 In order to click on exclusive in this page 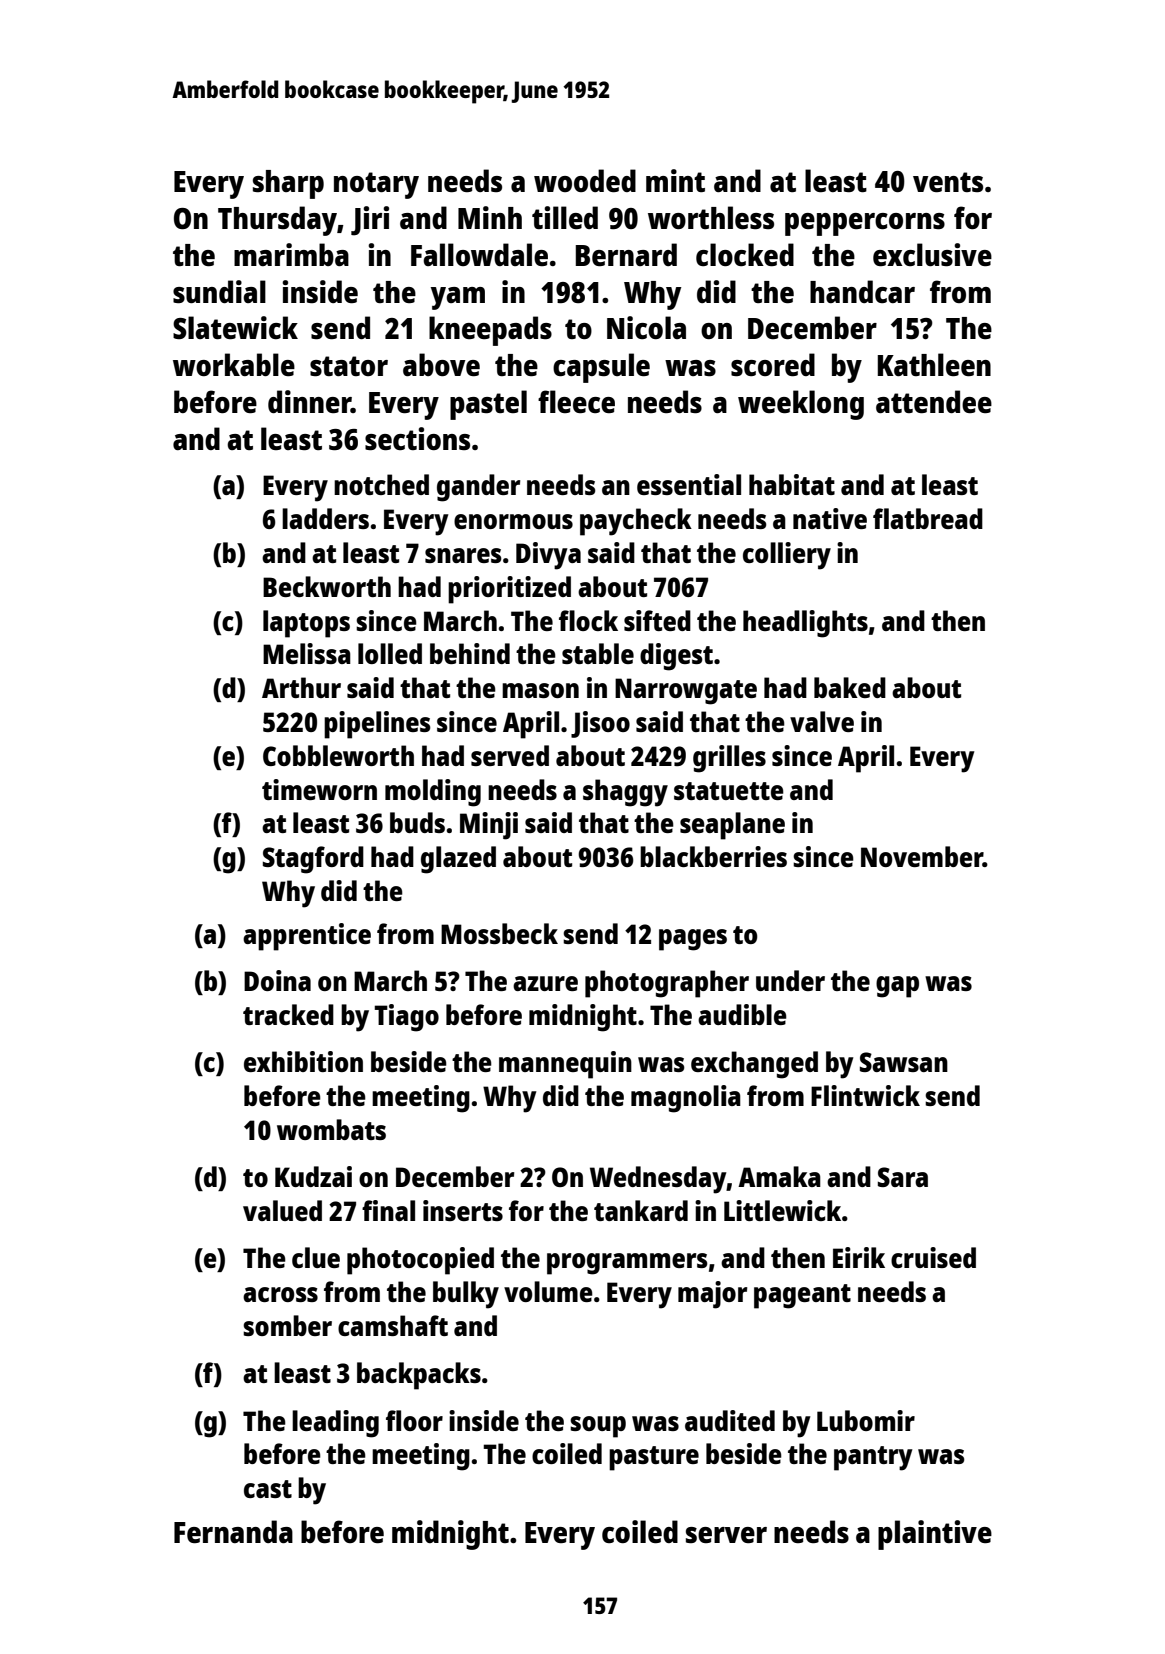, I will do `click(932, 255)`.
